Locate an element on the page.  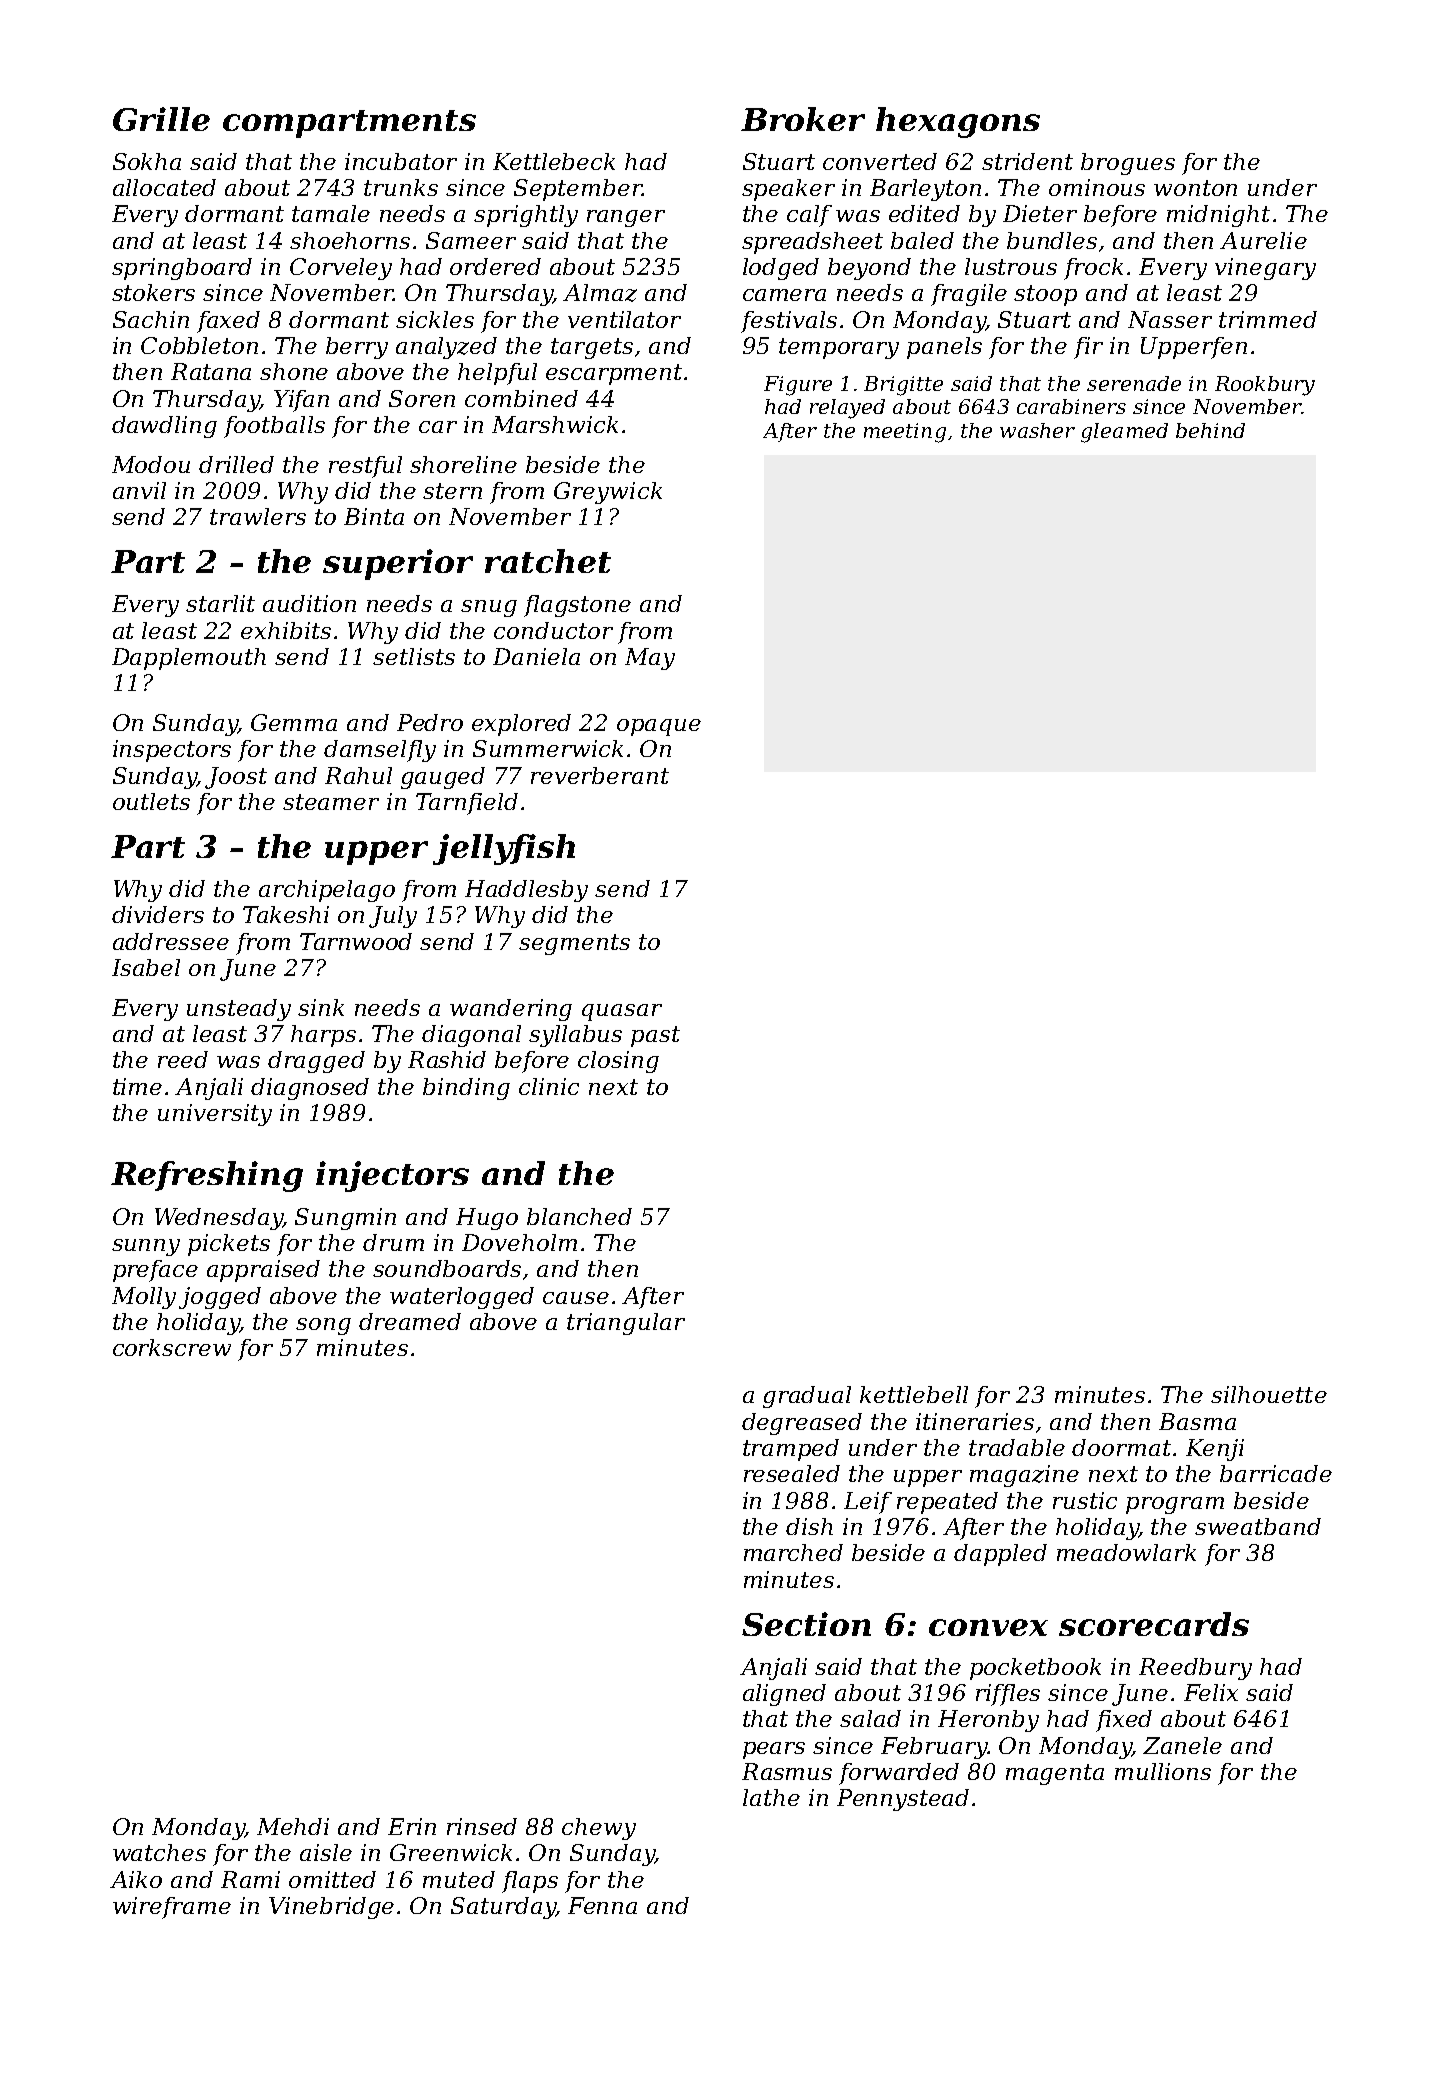
May is located at coordinates (650, 659).
